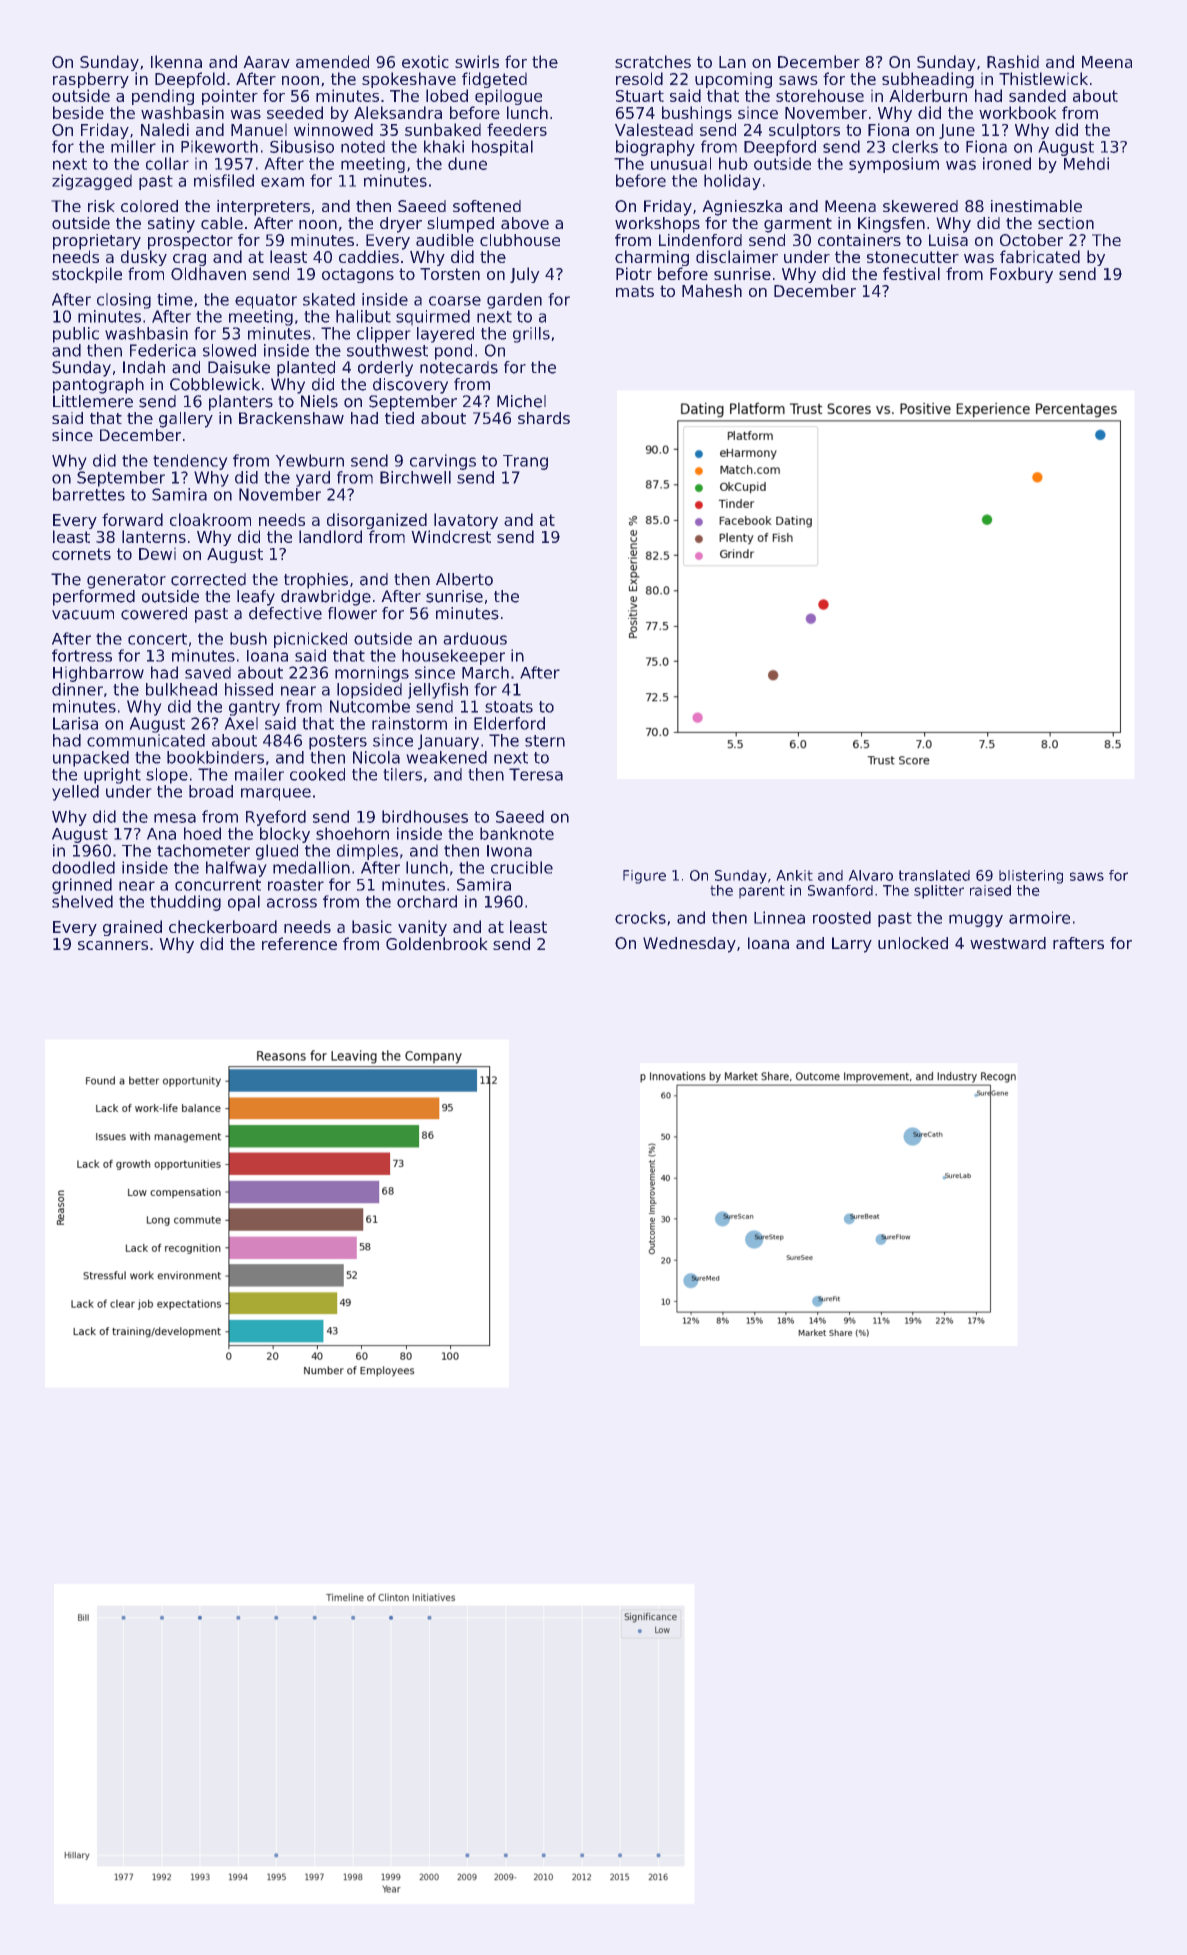 This screenshot has height=1955, width=1187. Describe the element at coordinates (742, 208) in the screenshot. I see `Agnieszka` at that location.
